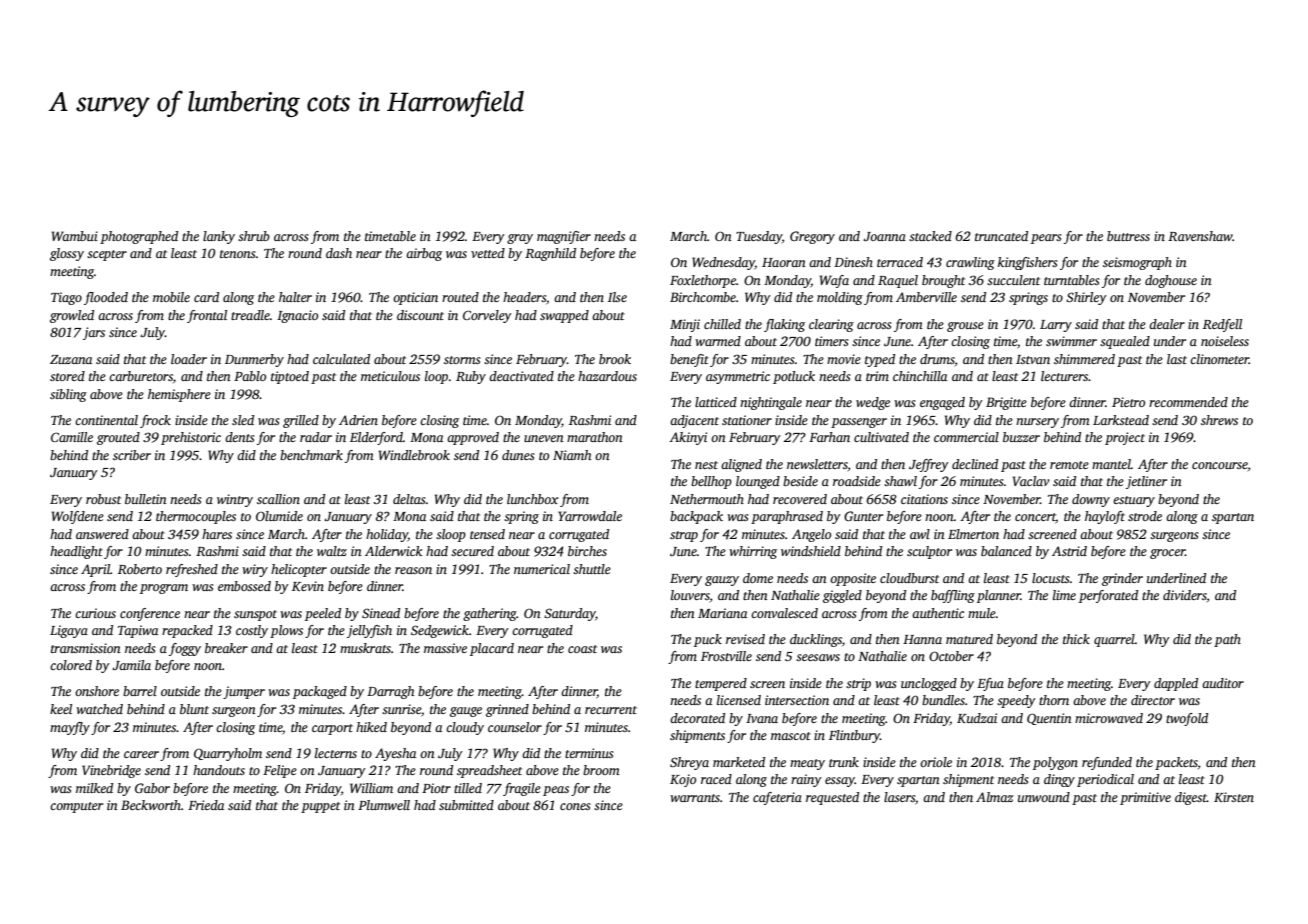 Image resolution: width=1308 pixels, height=924 pixels. I want to click on magnifier, so click(564, 237).
